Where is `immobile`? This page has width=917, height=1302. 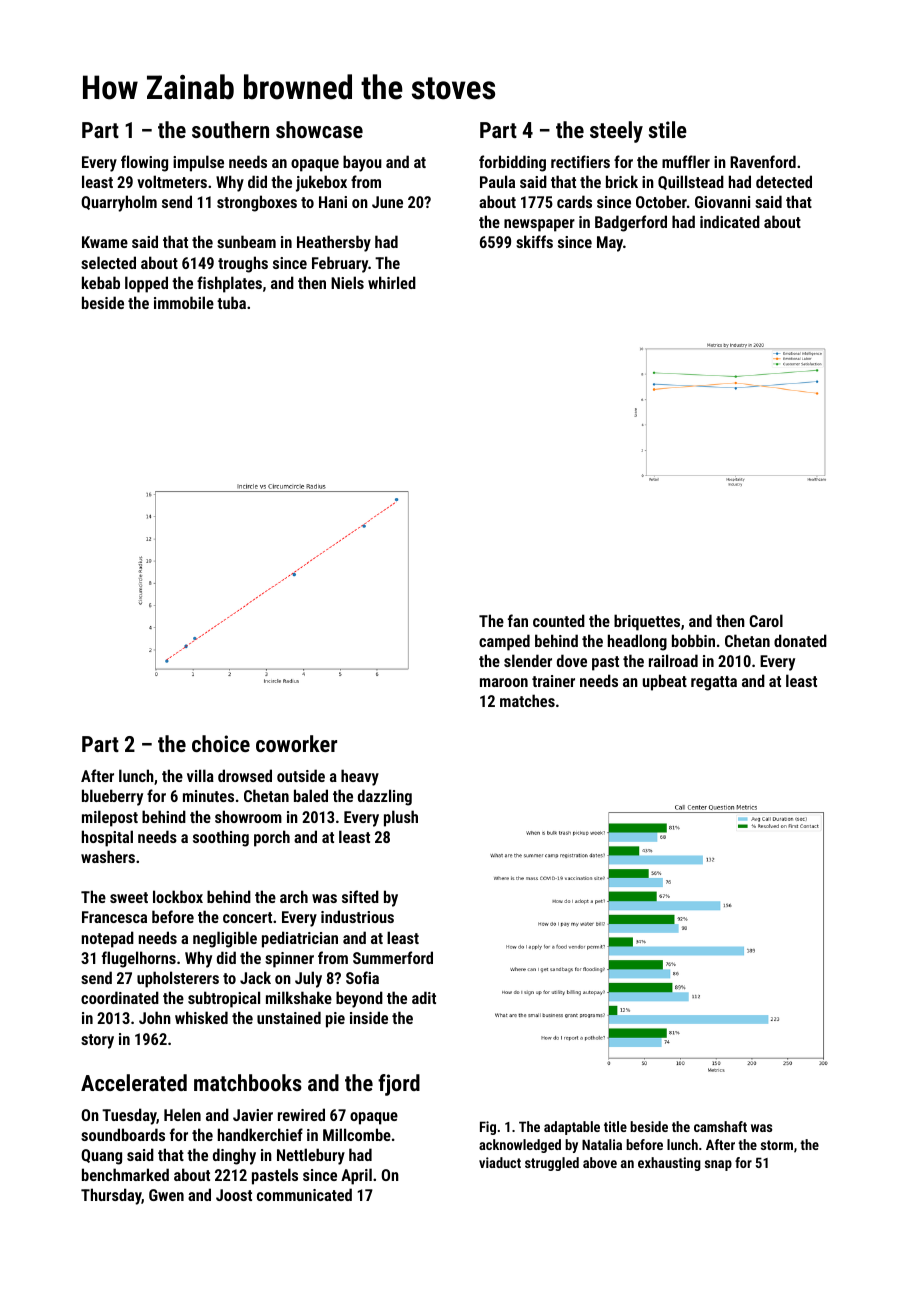
immobile is located at coordinates (184, 302).
